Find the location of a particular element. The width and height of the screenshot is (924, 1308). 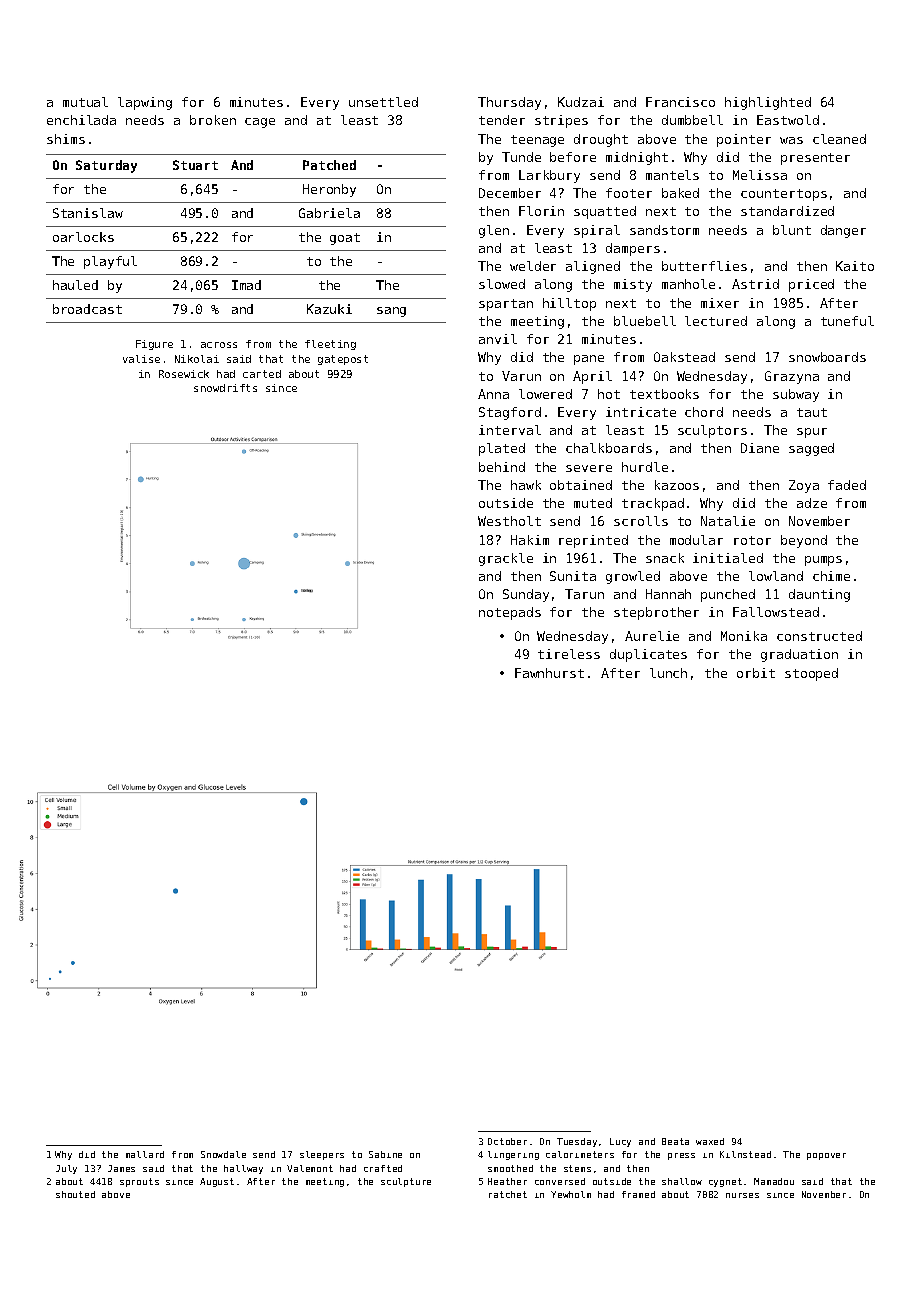

Westholt is located at coordinates (509, 521).
